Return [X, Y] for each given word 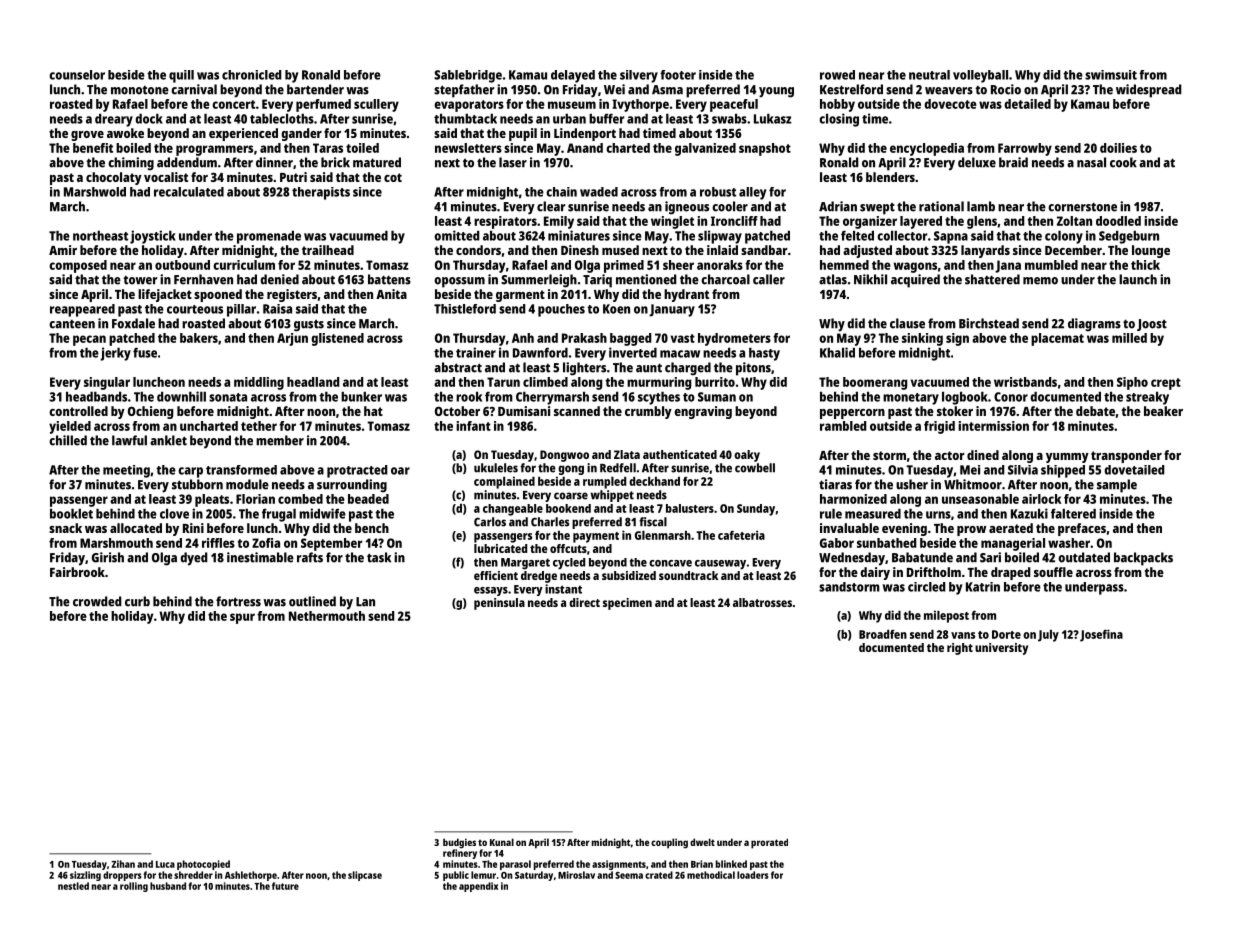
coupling [669, 843]
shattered [992, 279]
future [285, 886]
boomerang [875, 383]
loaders [753, 875]
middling [259, 383]
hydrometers [734, 339]
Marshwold [95, 192]
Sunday [756, 510]
